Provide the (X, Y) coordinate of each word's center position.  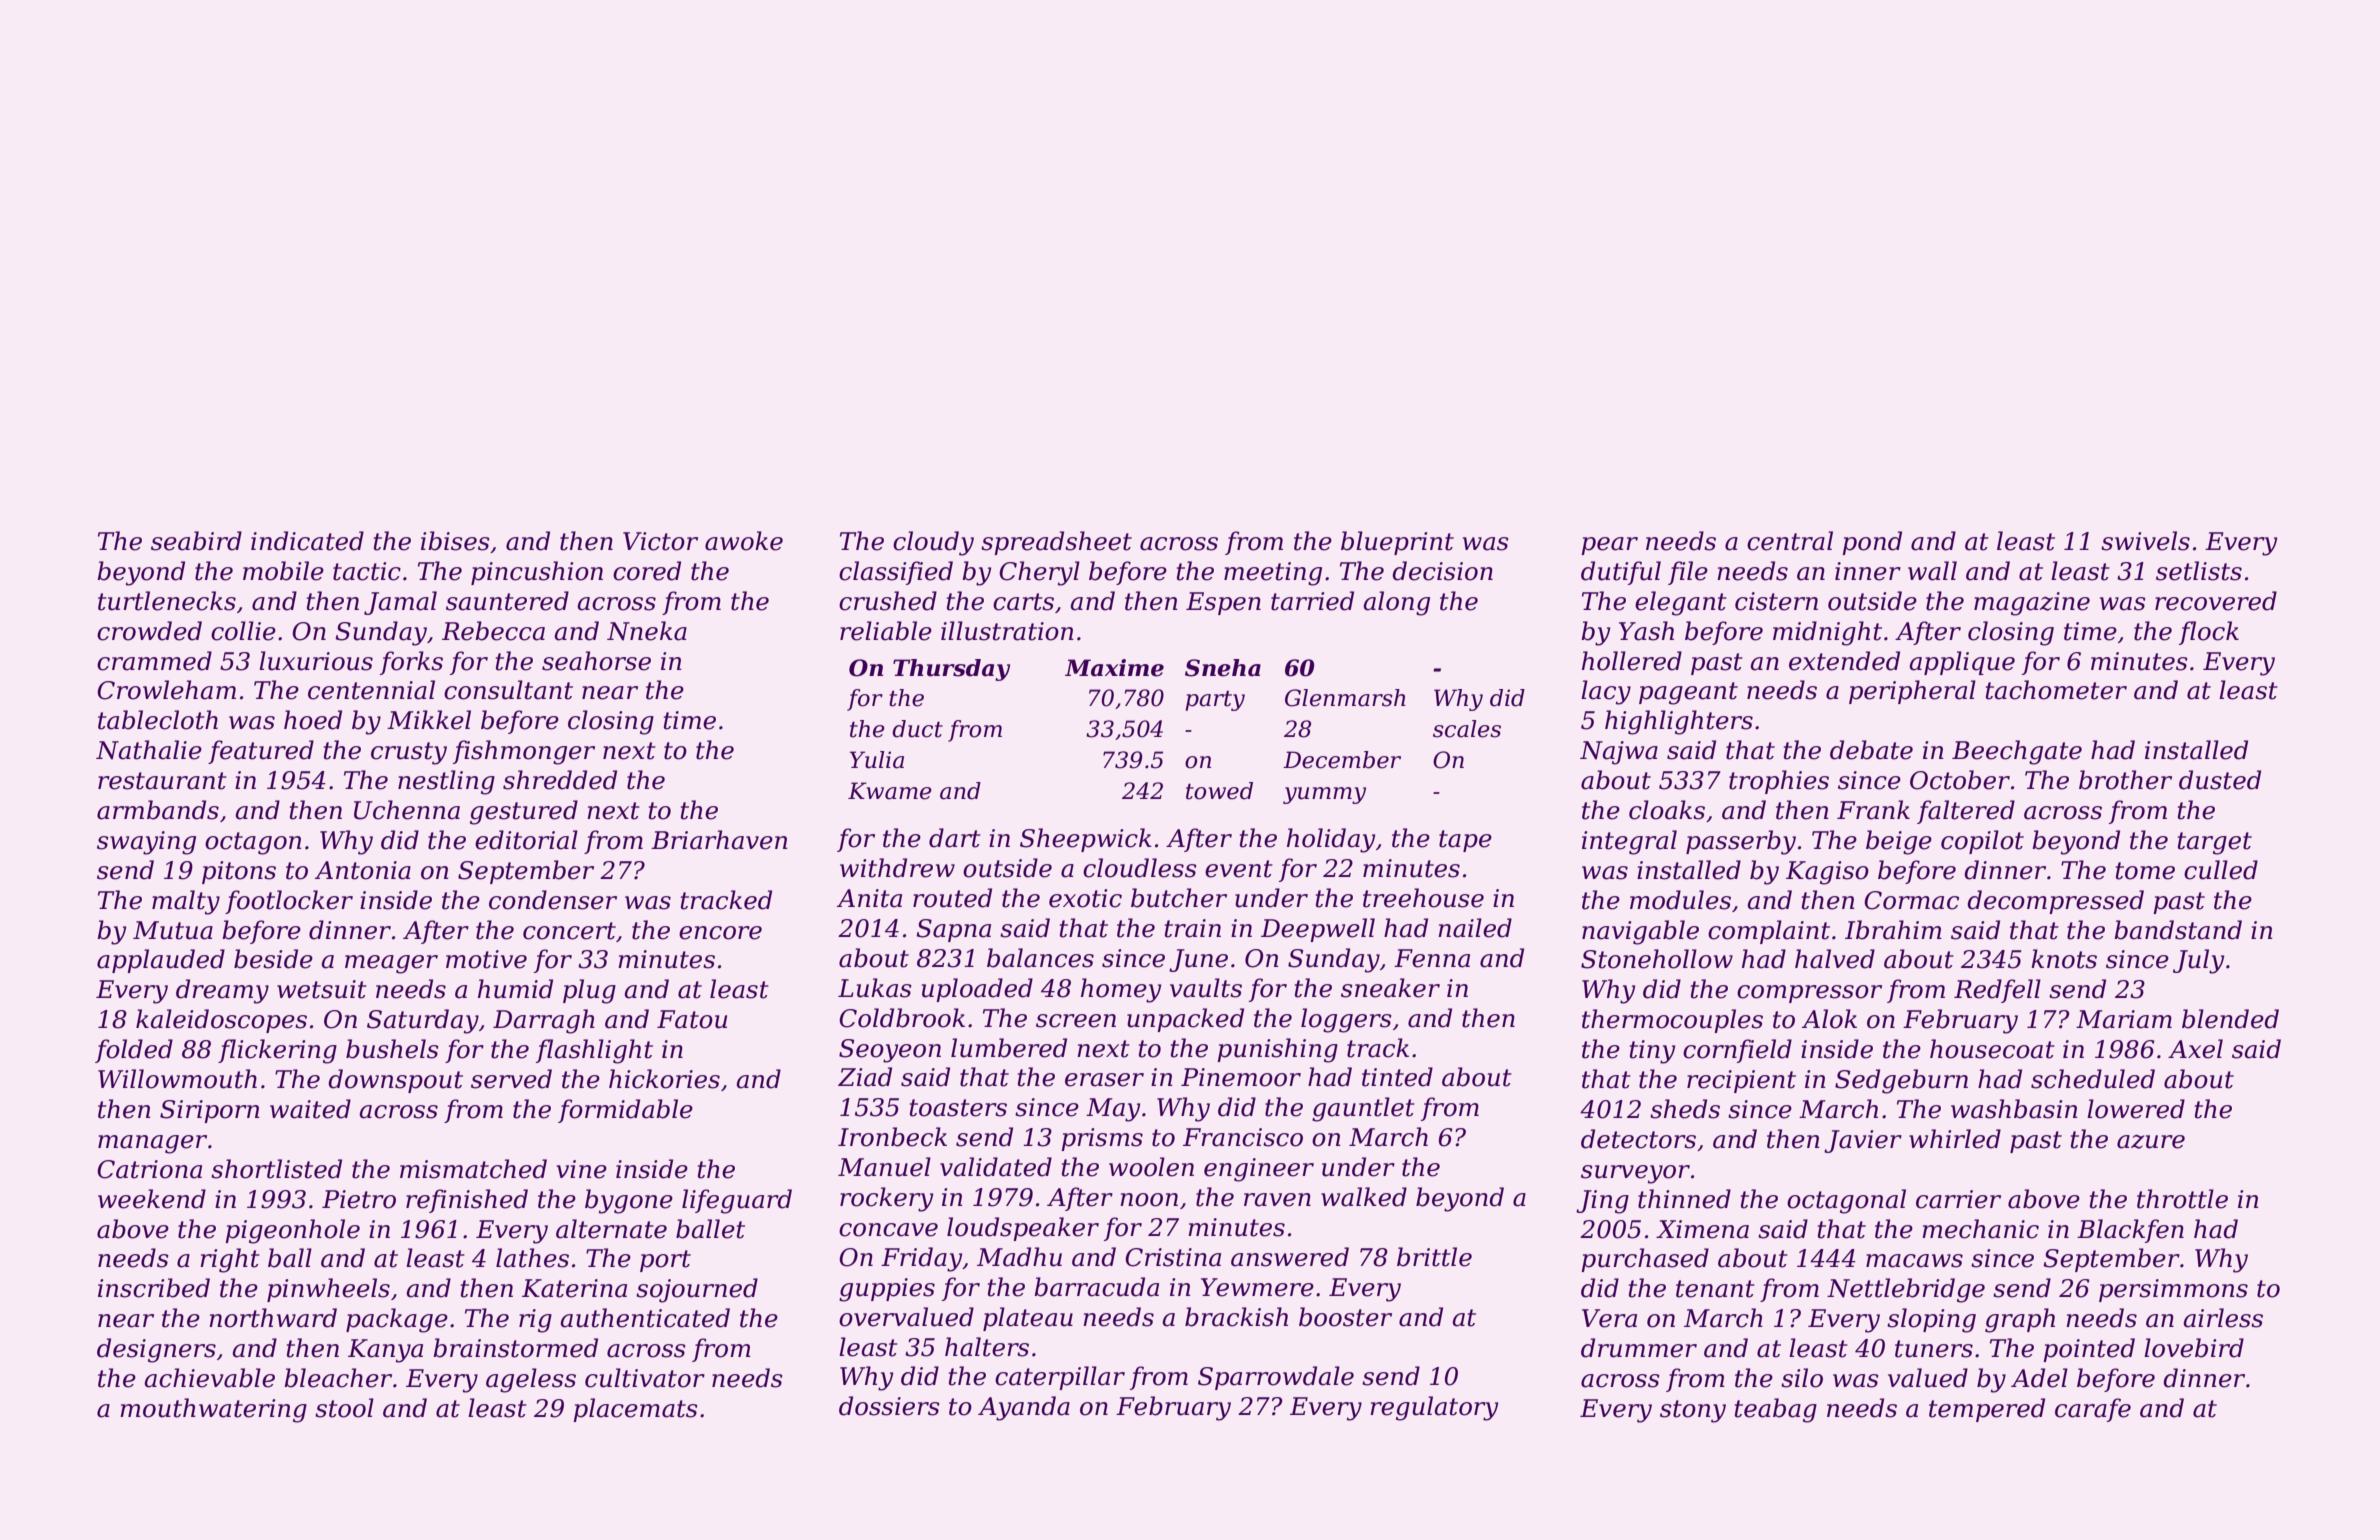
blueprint (1397, 543)
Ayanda (1024, 1408)
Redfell (1997, 991)
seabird (196, 541)
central (1790, 541)
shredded (560, 780)
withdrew (897, 868)
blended (2230, 1019)
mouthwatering (213, 1410)
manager (152, 1144)
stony (1693, 1411)
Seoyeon (890, 1051)
